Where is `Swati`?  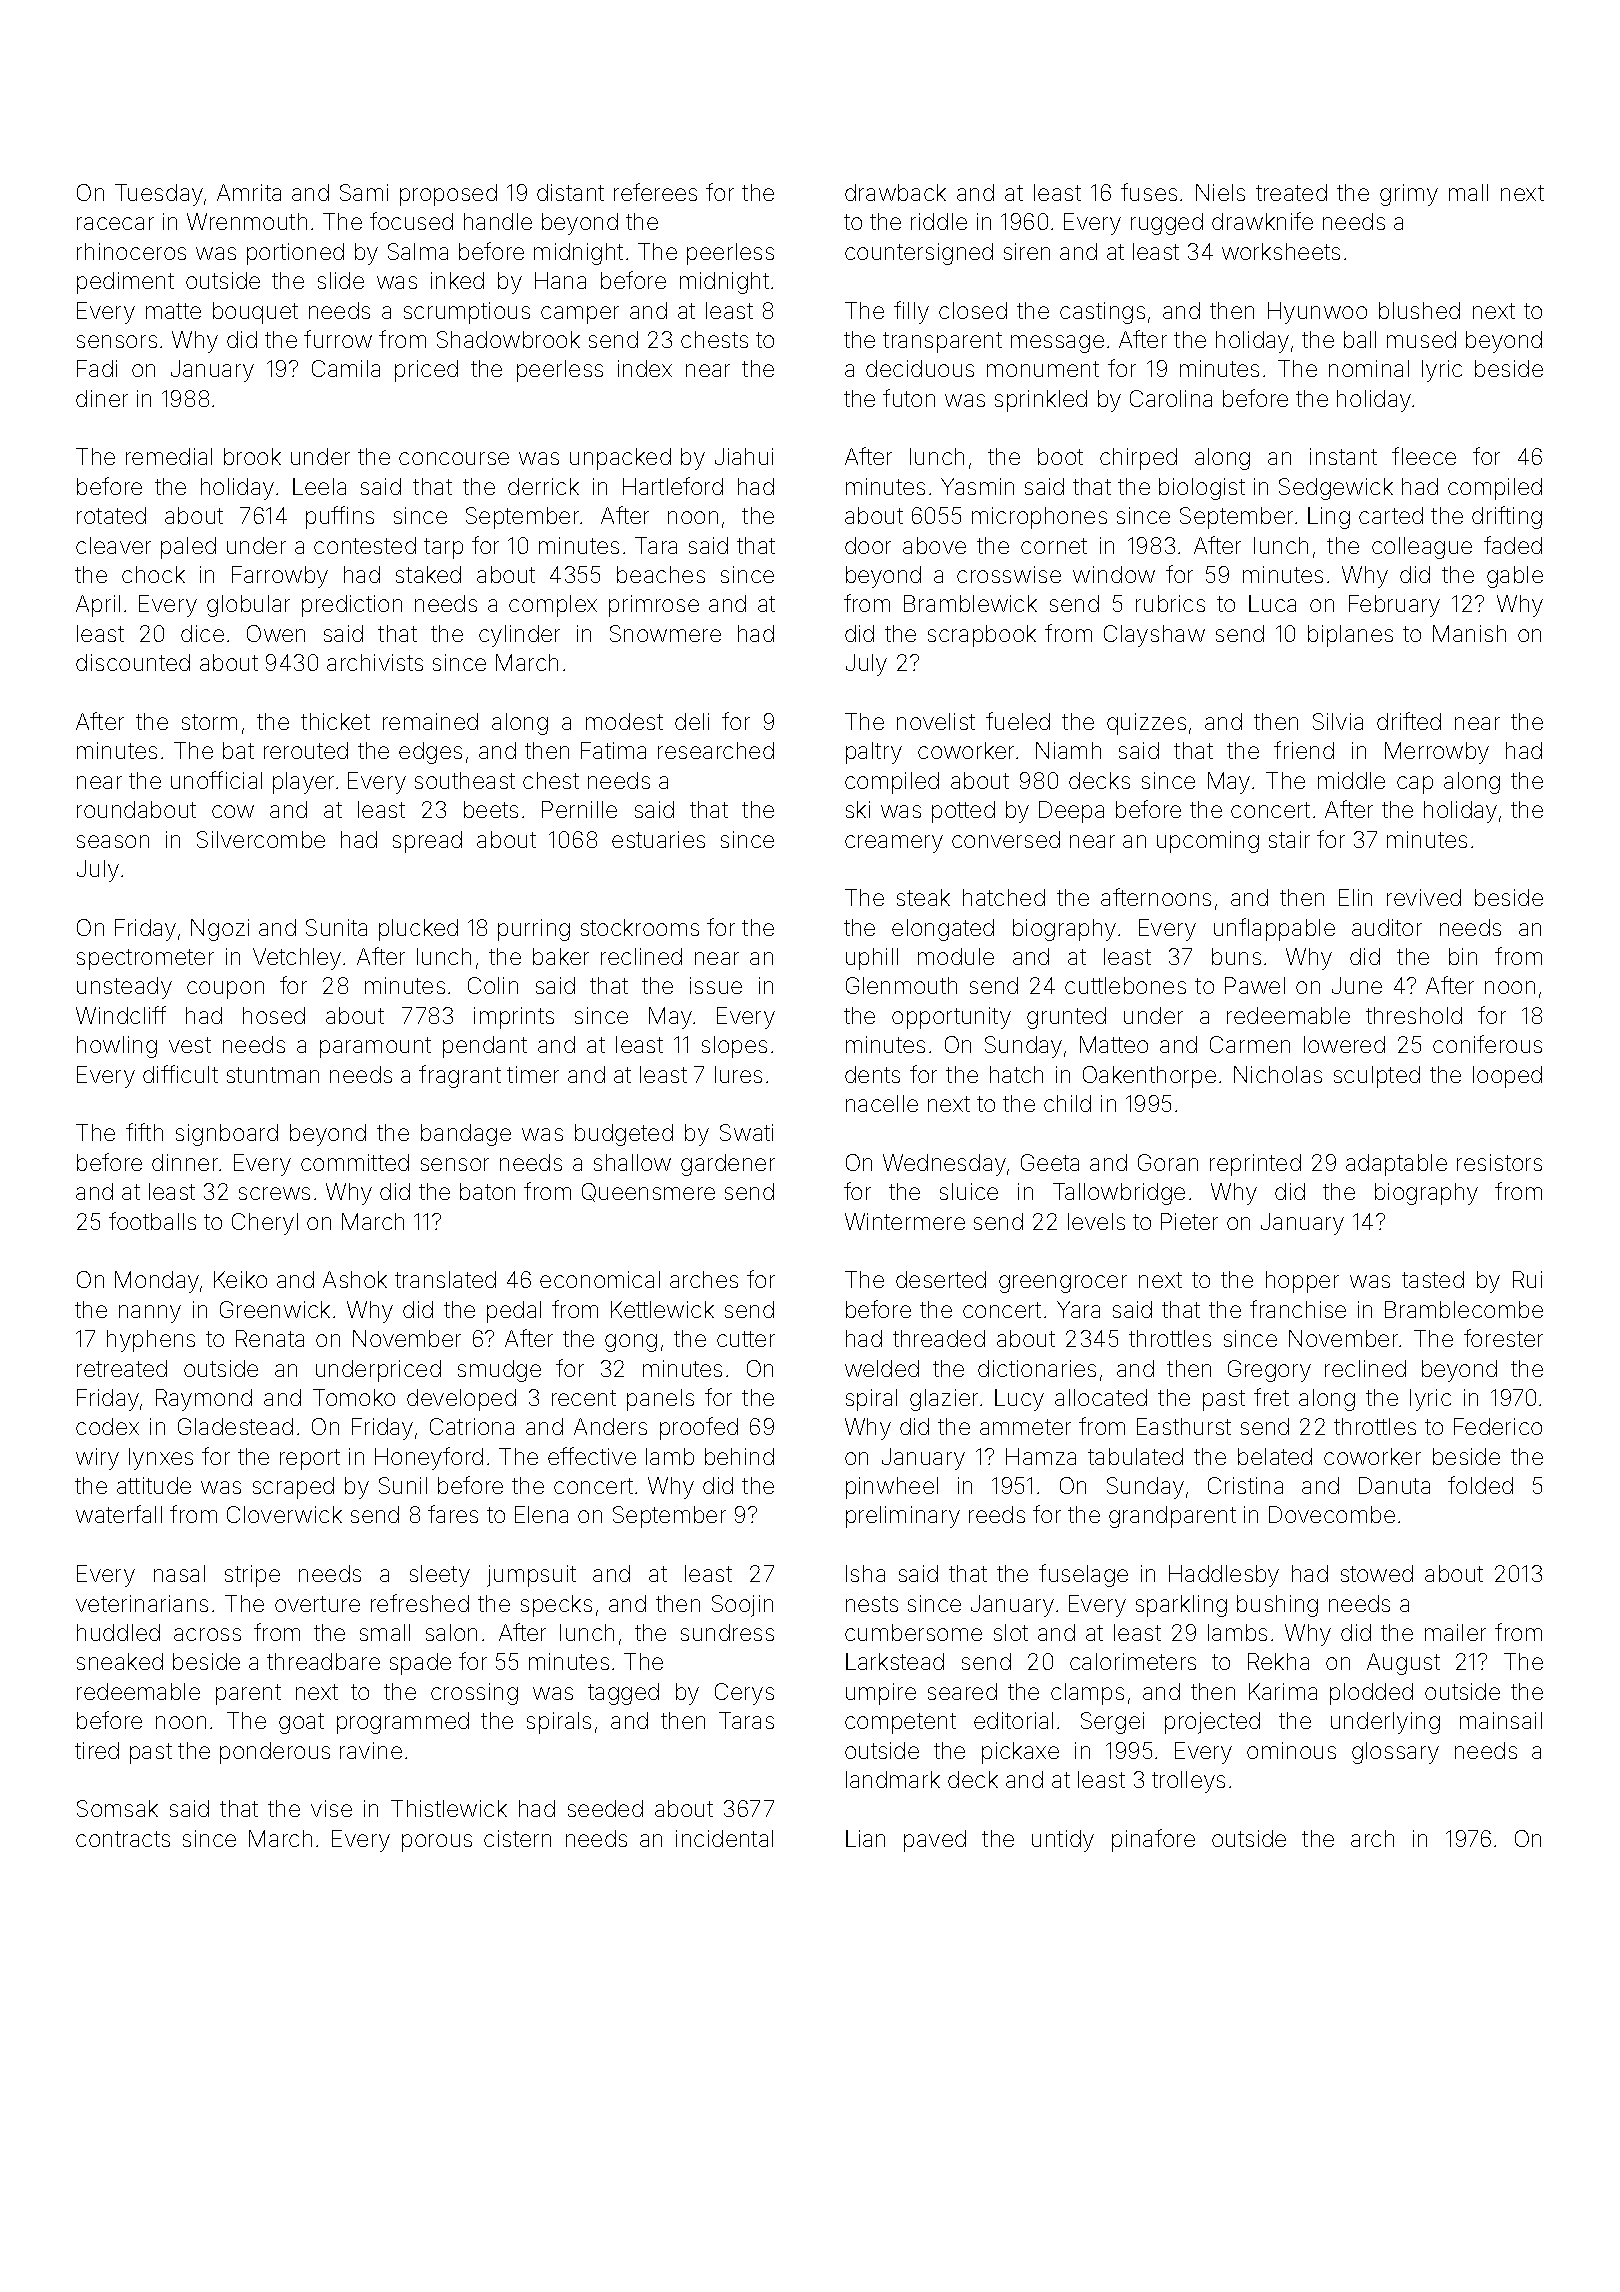
Swati is located at coordinates (746, 1132).
